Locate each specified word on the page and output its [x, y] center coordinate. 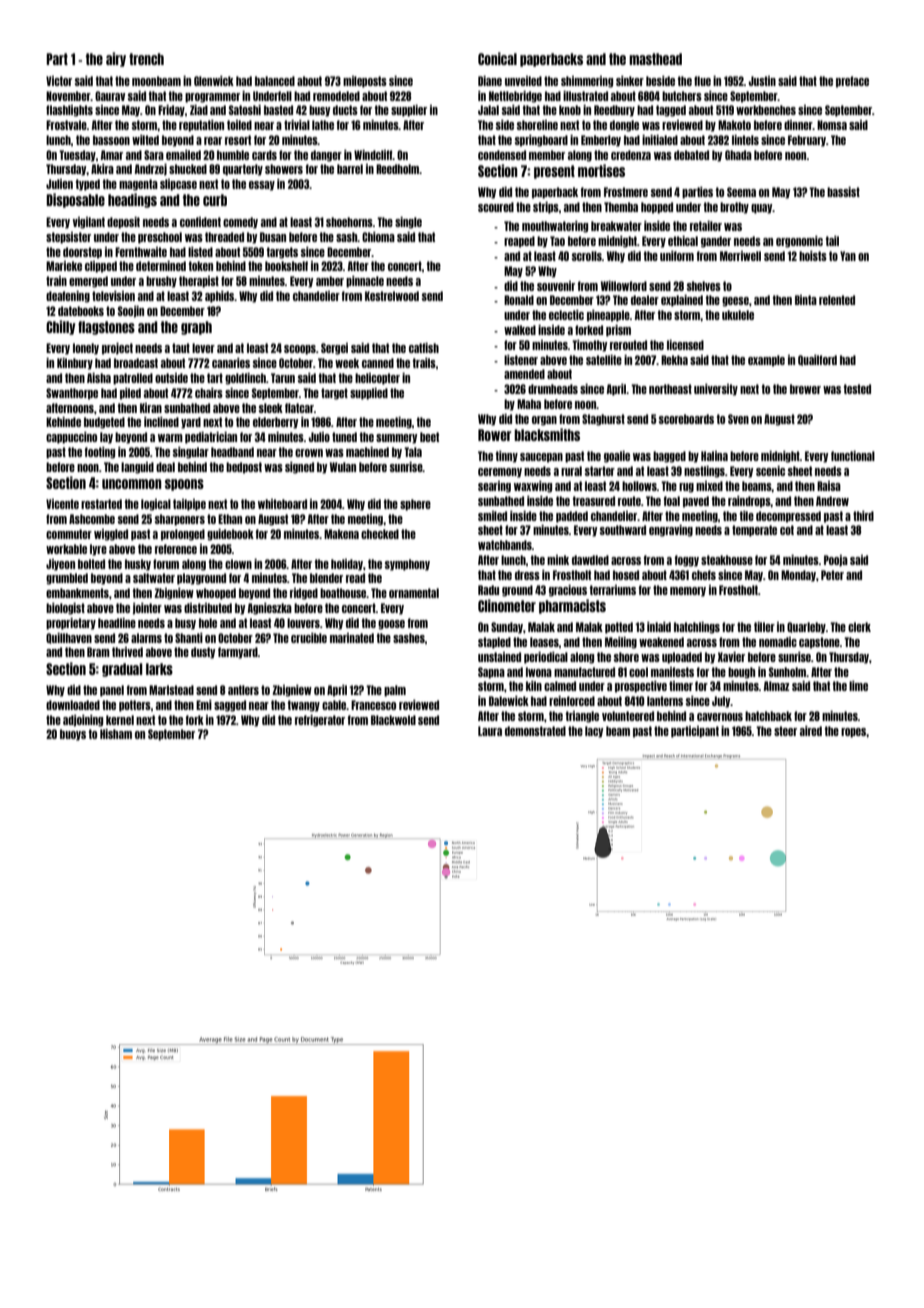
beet [429, 437]
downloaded [73, 705]
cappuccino [71, 438]
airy [116, 59]
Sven [738, 419]
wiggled [111, 535]
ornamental [414, 593]
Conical [497, 58]
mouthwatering [555, 227]
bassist [843, 192]
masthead [655, 59]
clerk [859, 627]
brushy [161, 282]
